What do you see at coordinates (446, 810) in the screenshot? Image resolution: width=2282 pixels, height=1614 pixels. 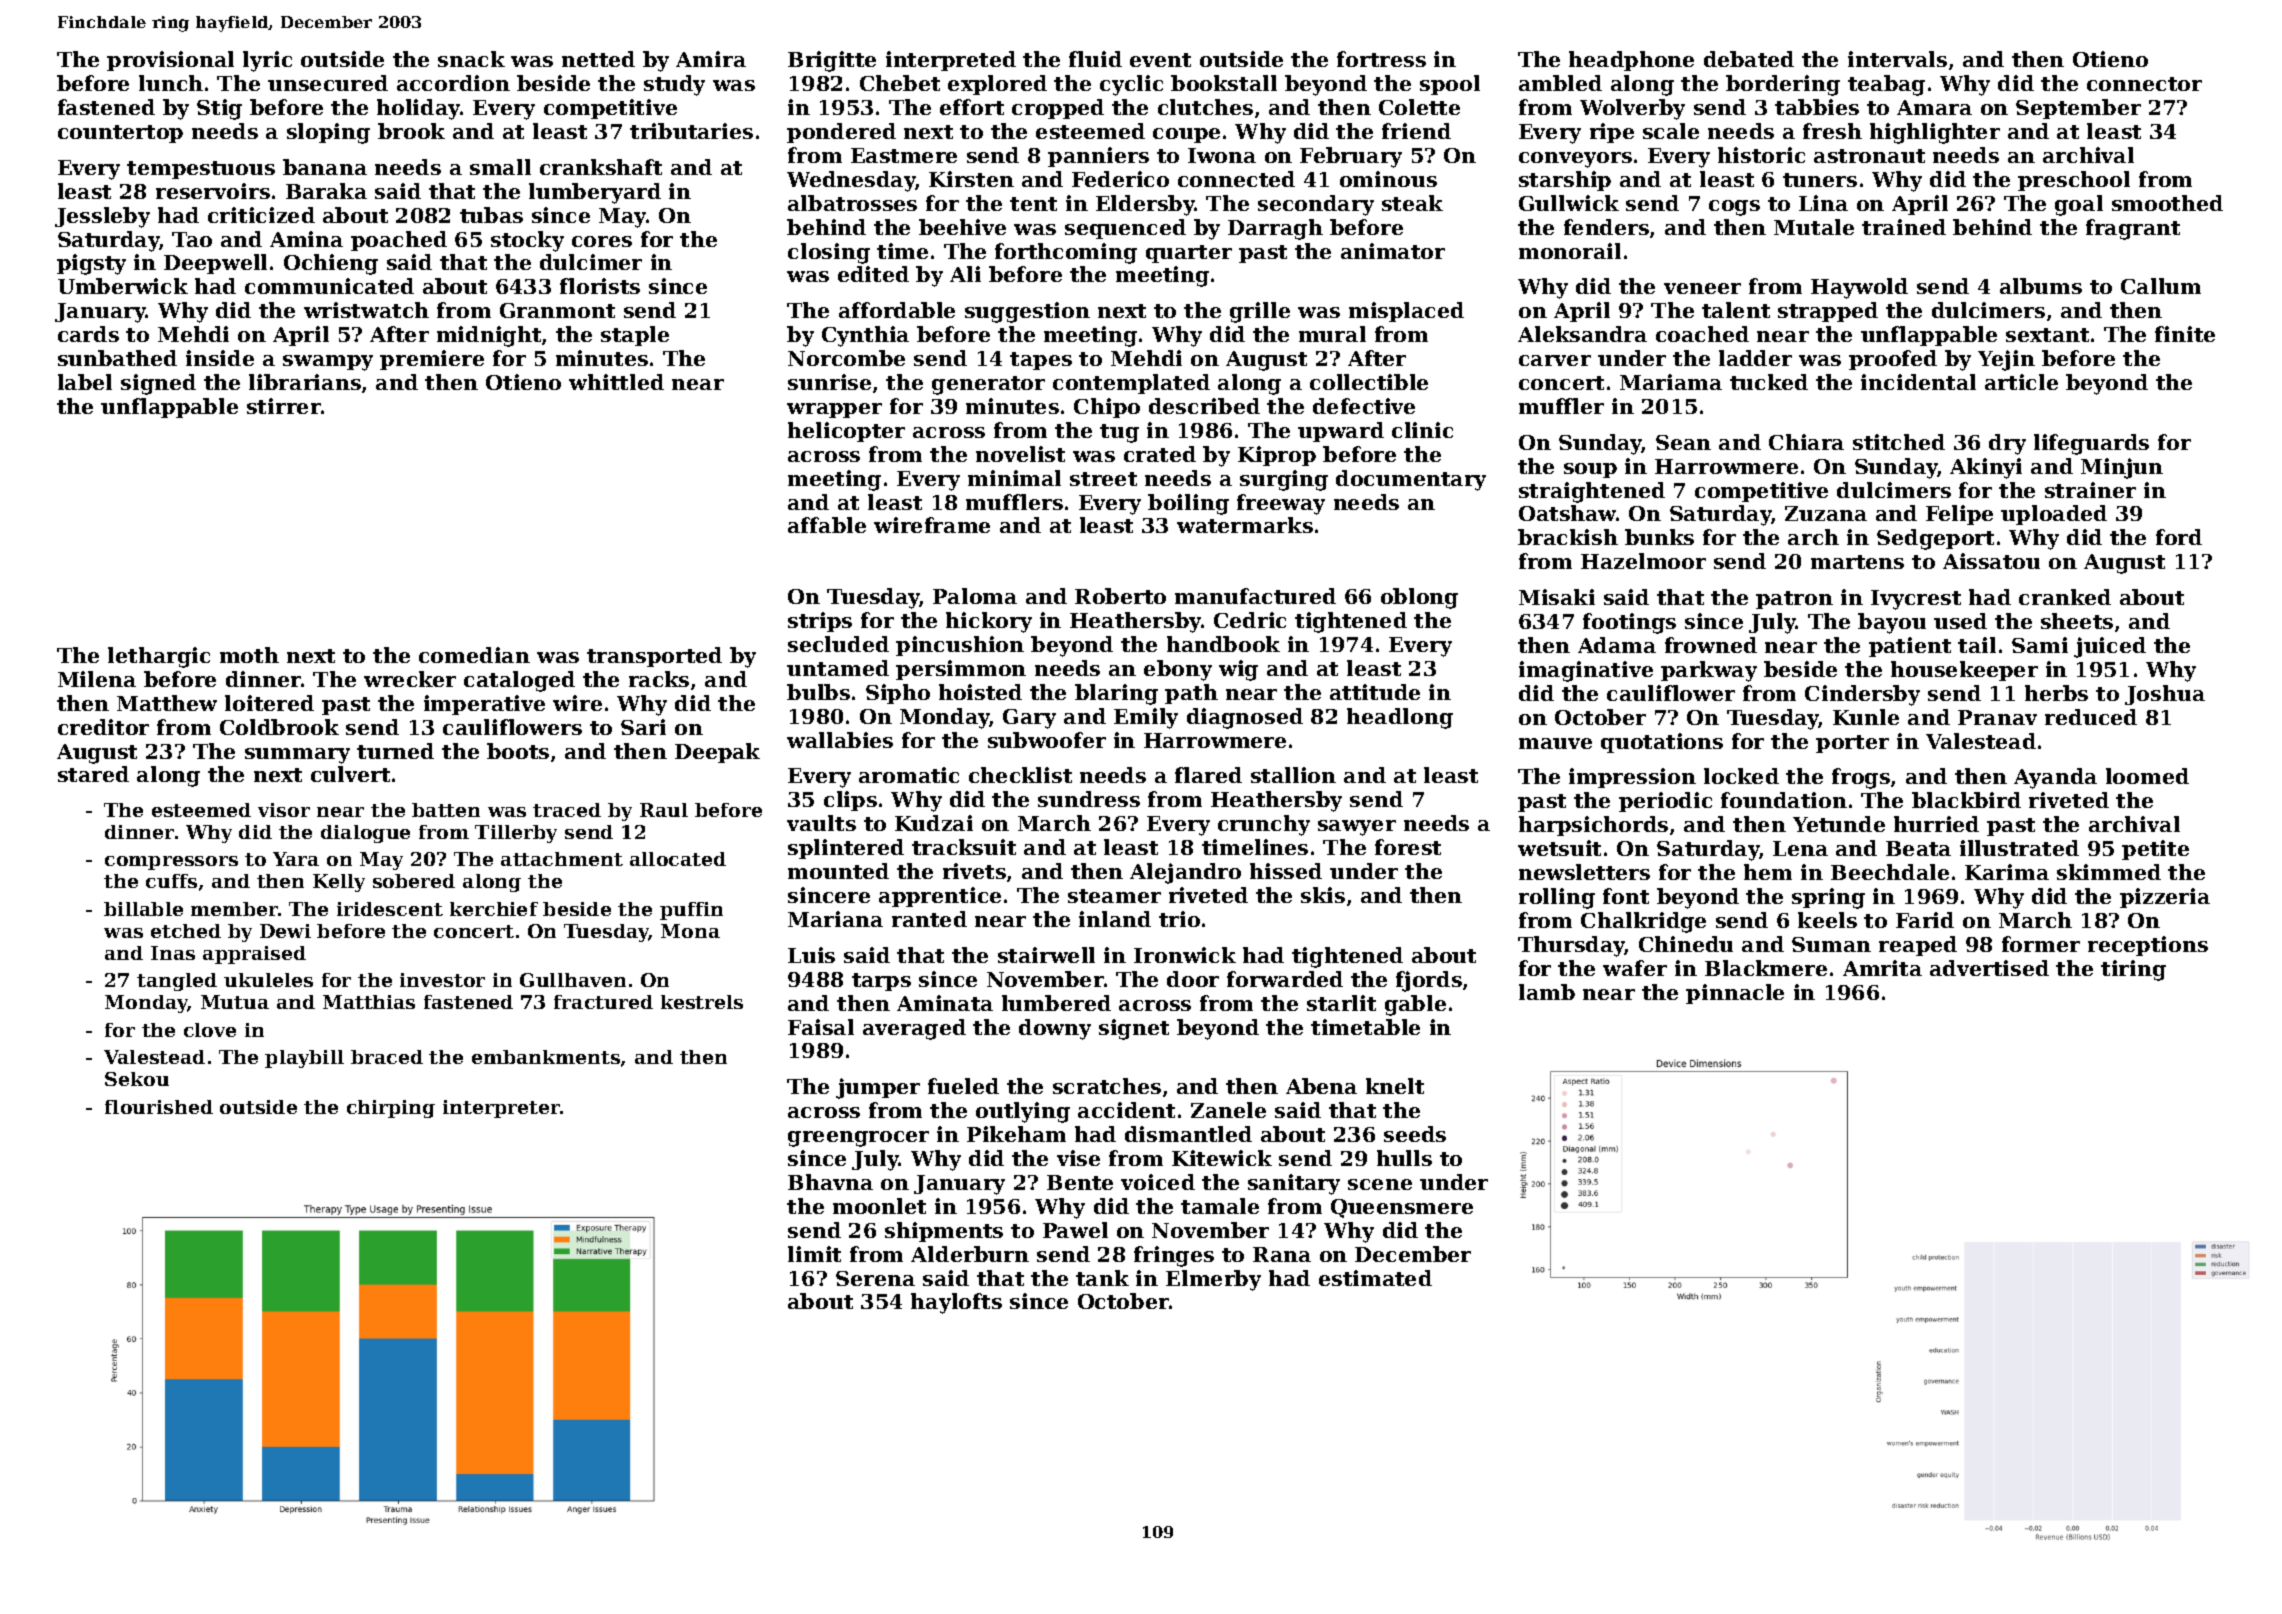 I see `batten` at bounding box center [446, 810].
